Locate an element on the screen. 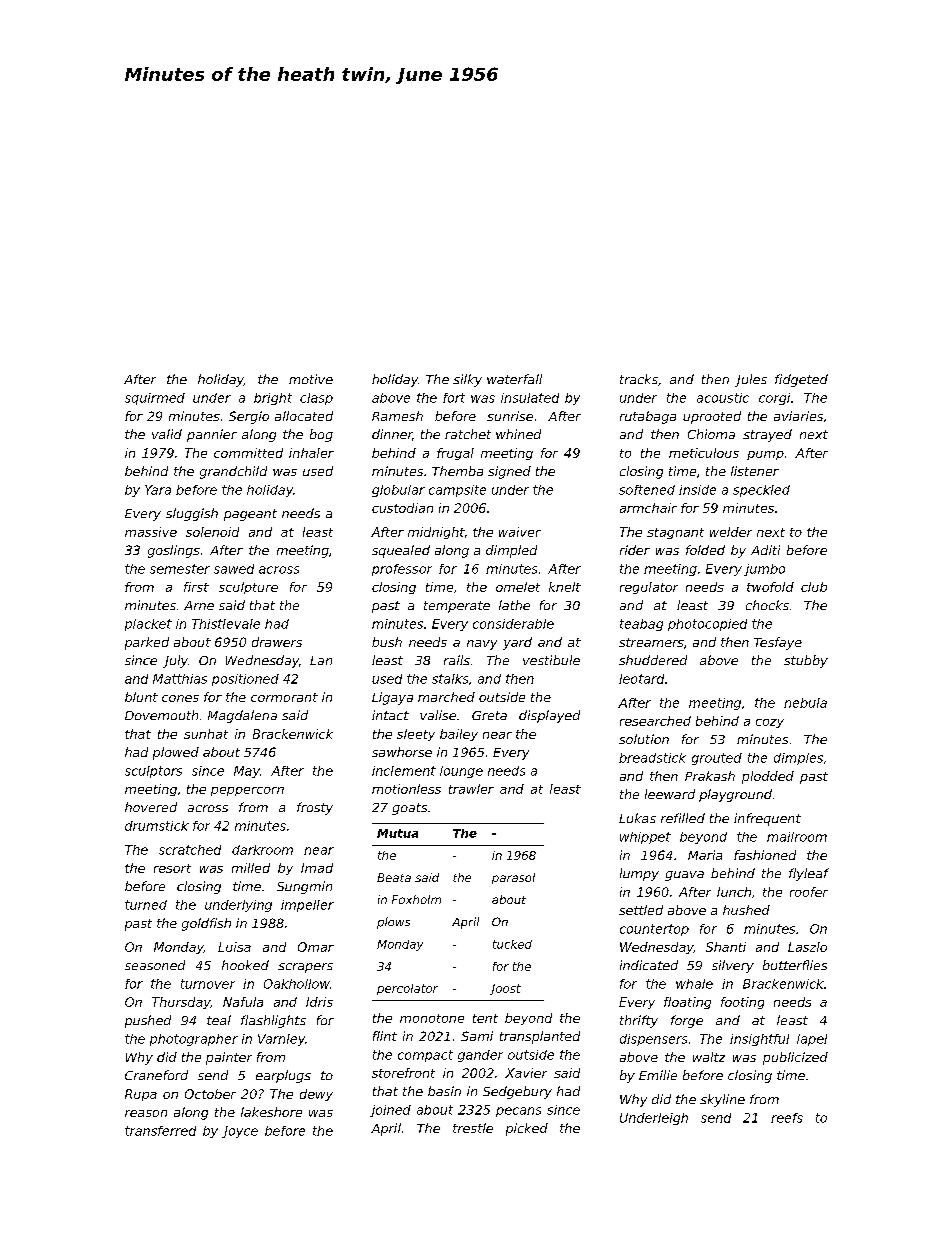 The width and height of the screenshot is (952, 1233). twofold is located at coordinates (770, 587).
